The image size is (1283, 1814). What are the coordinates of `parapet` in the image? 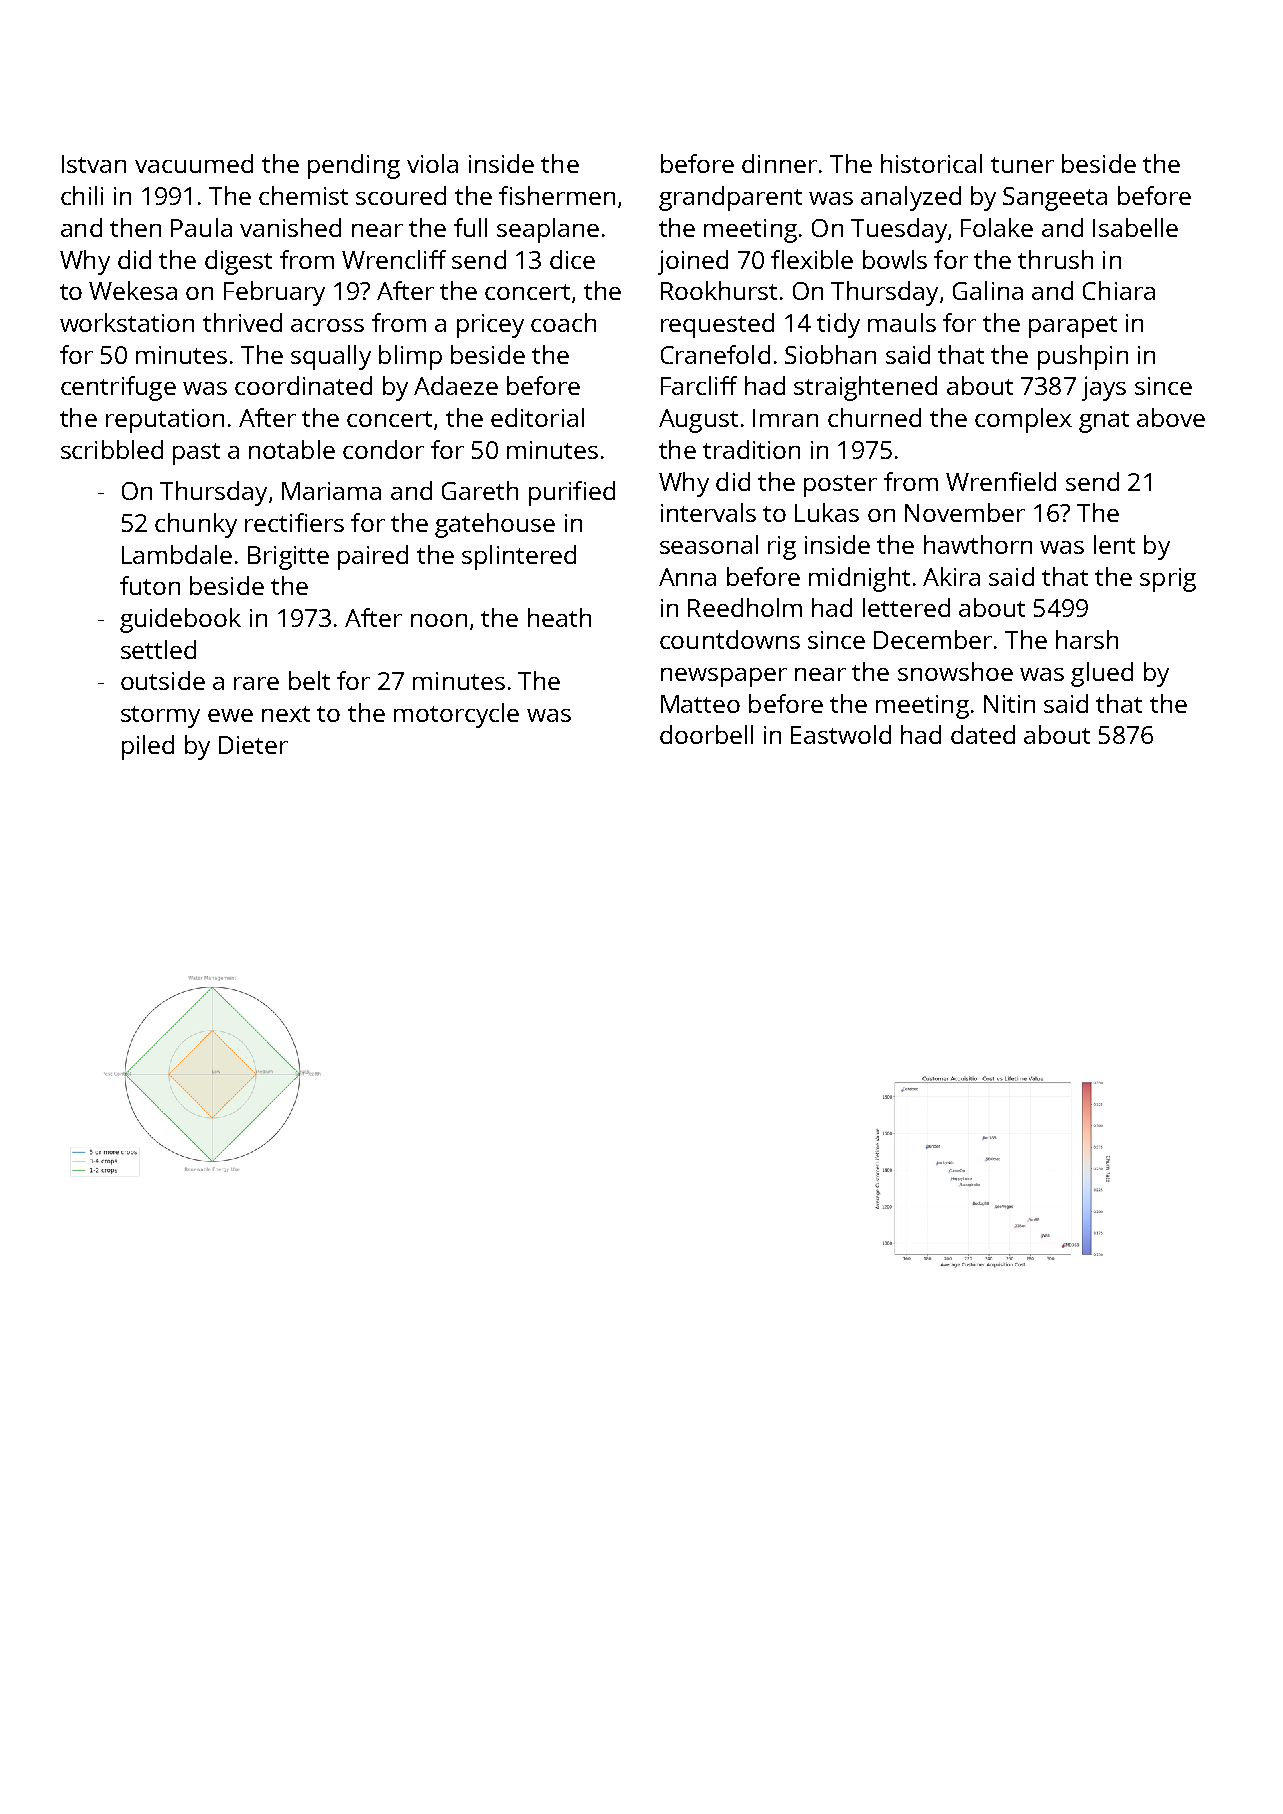 It's located at (1073, 327).
